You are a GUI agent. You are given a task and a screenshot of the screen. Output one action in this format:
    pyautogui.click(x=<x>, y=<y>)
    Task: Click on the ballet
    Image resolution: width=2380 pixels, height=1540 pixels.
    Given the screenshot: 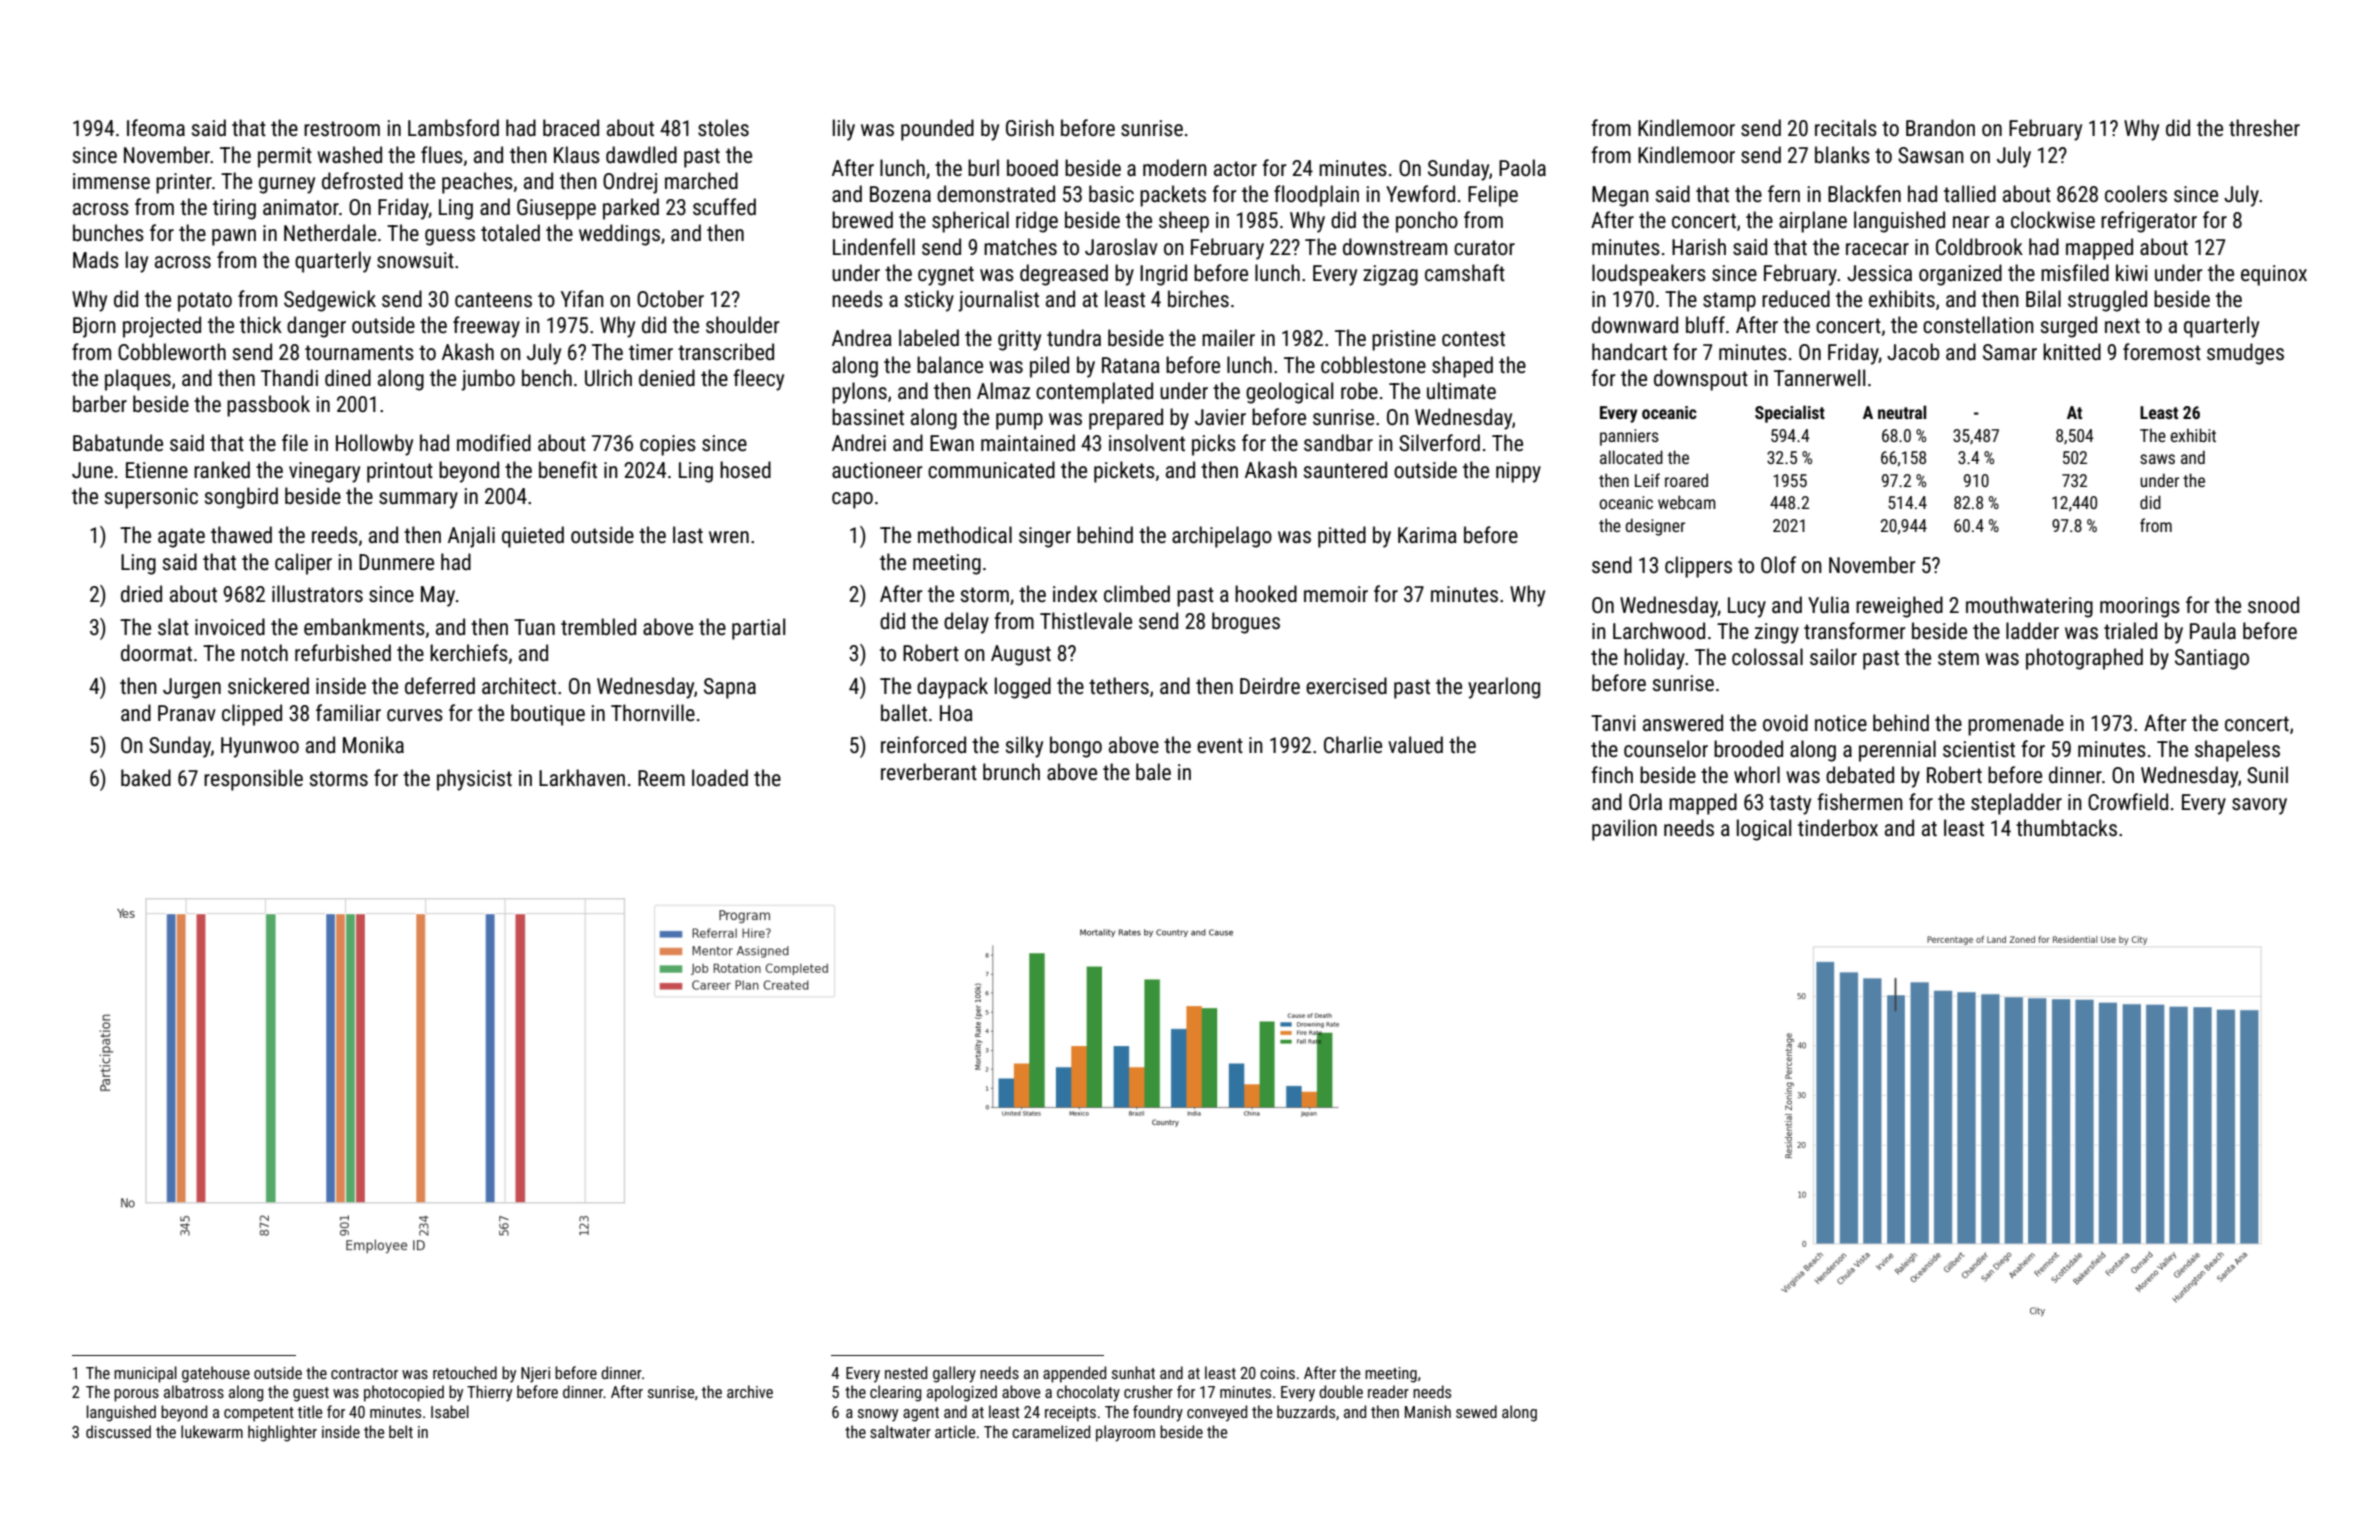 What is the action you would take?
    pyautogui.click(x=904, y=713)
